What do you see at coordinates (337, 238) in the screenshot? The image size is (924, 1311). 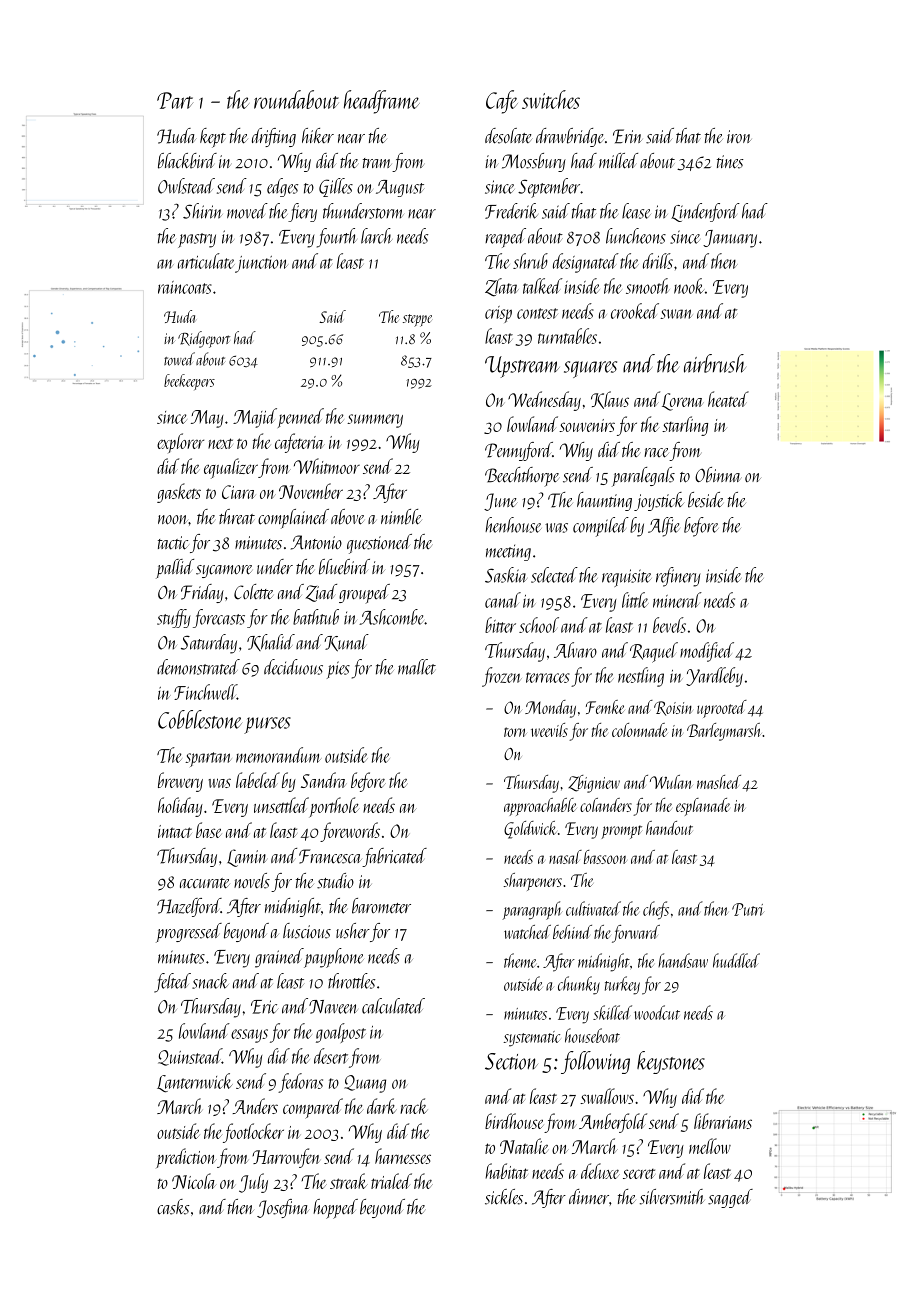 I see `fourth` at bounding box center [337, 238].
